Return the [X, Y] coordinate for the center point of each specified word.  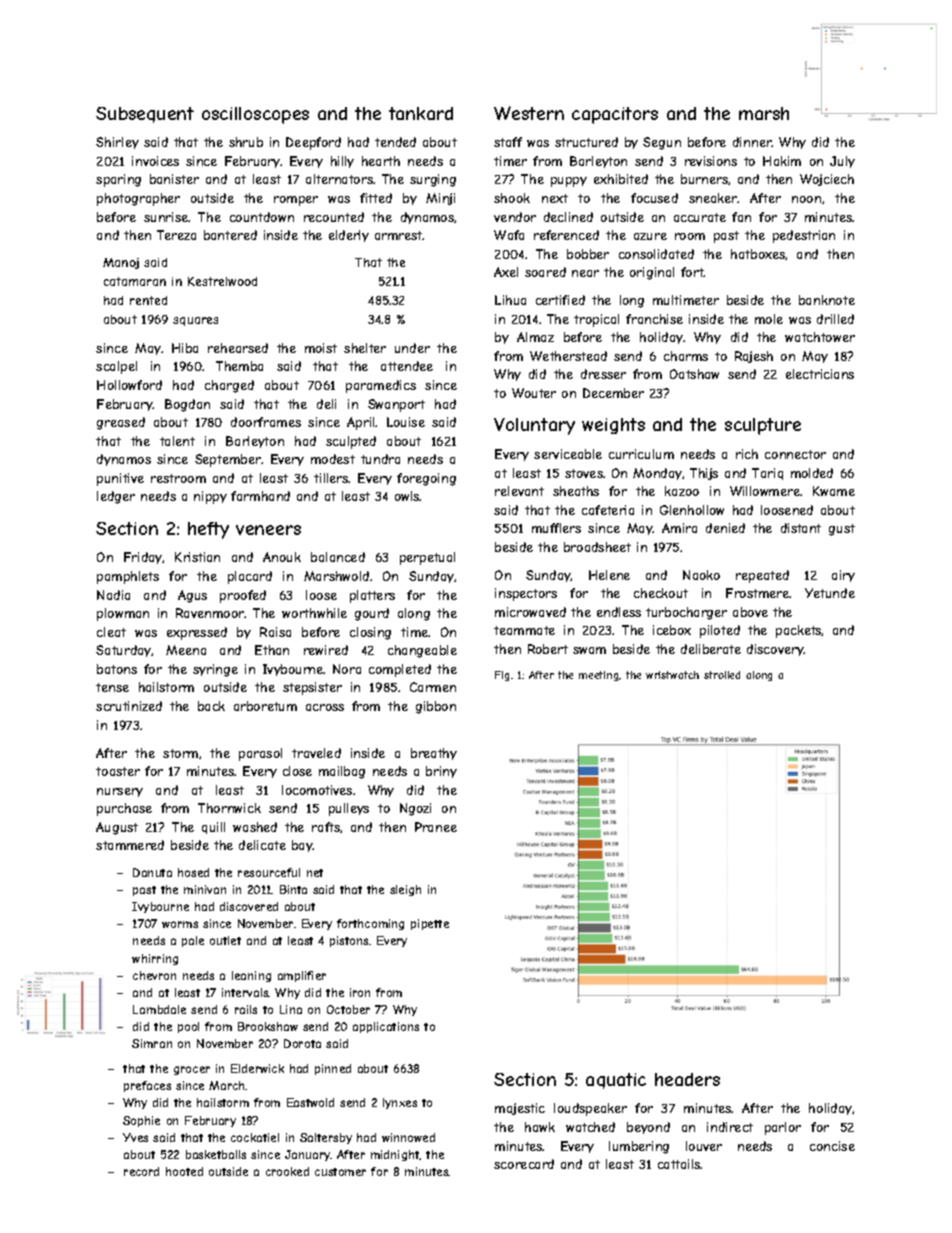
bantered [230, 235]
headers [687, 1079]
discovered [249, 906]
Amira [679, 528]
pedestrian [804, 236]
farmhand [260, 496]
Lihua [510, 300]
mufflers [556, 528]
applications [386, 1027]
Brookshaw [268, 1026]
